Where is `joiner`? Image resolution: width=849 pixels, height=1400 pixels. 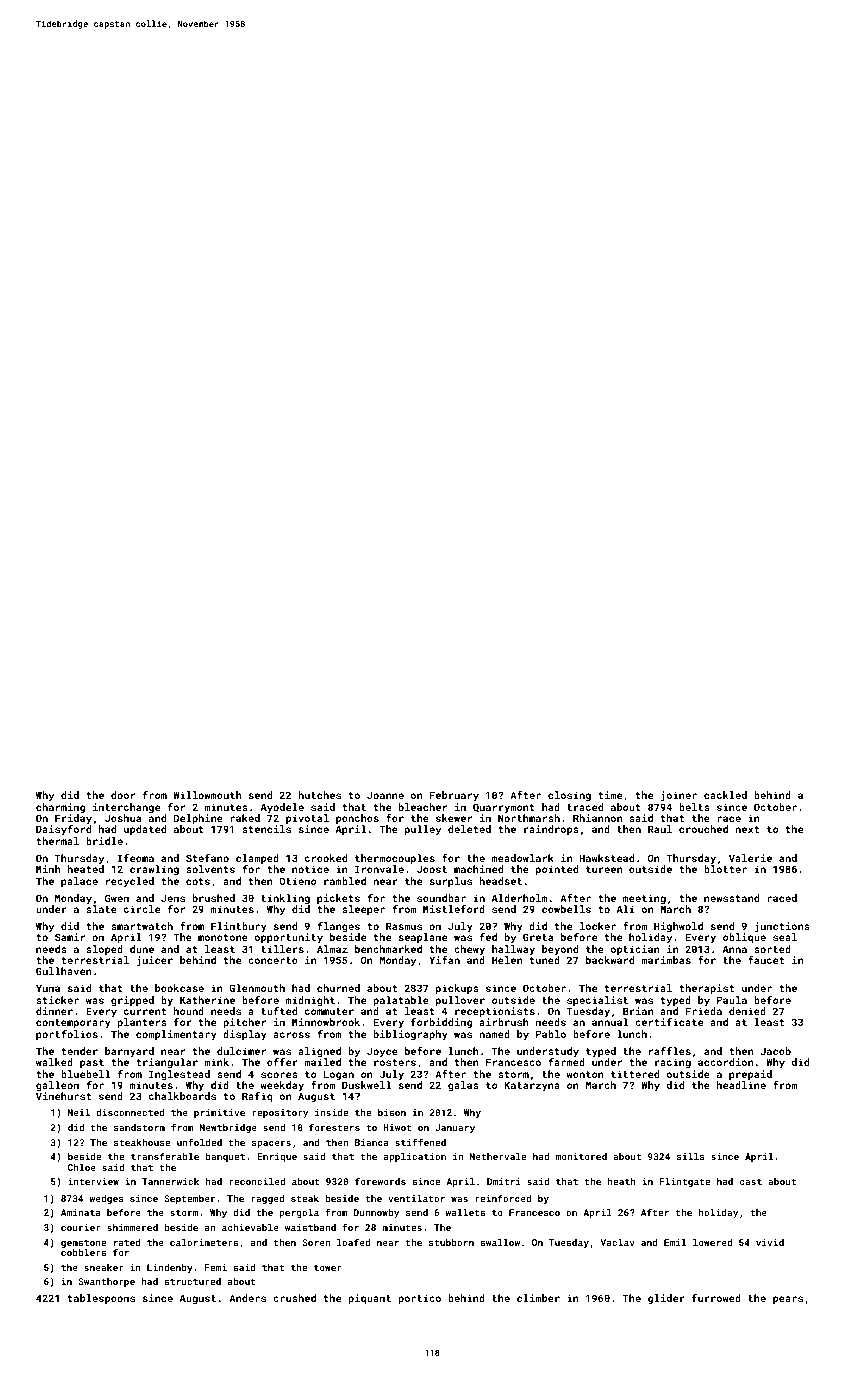 joiner is located at coordinates (679, 796).
